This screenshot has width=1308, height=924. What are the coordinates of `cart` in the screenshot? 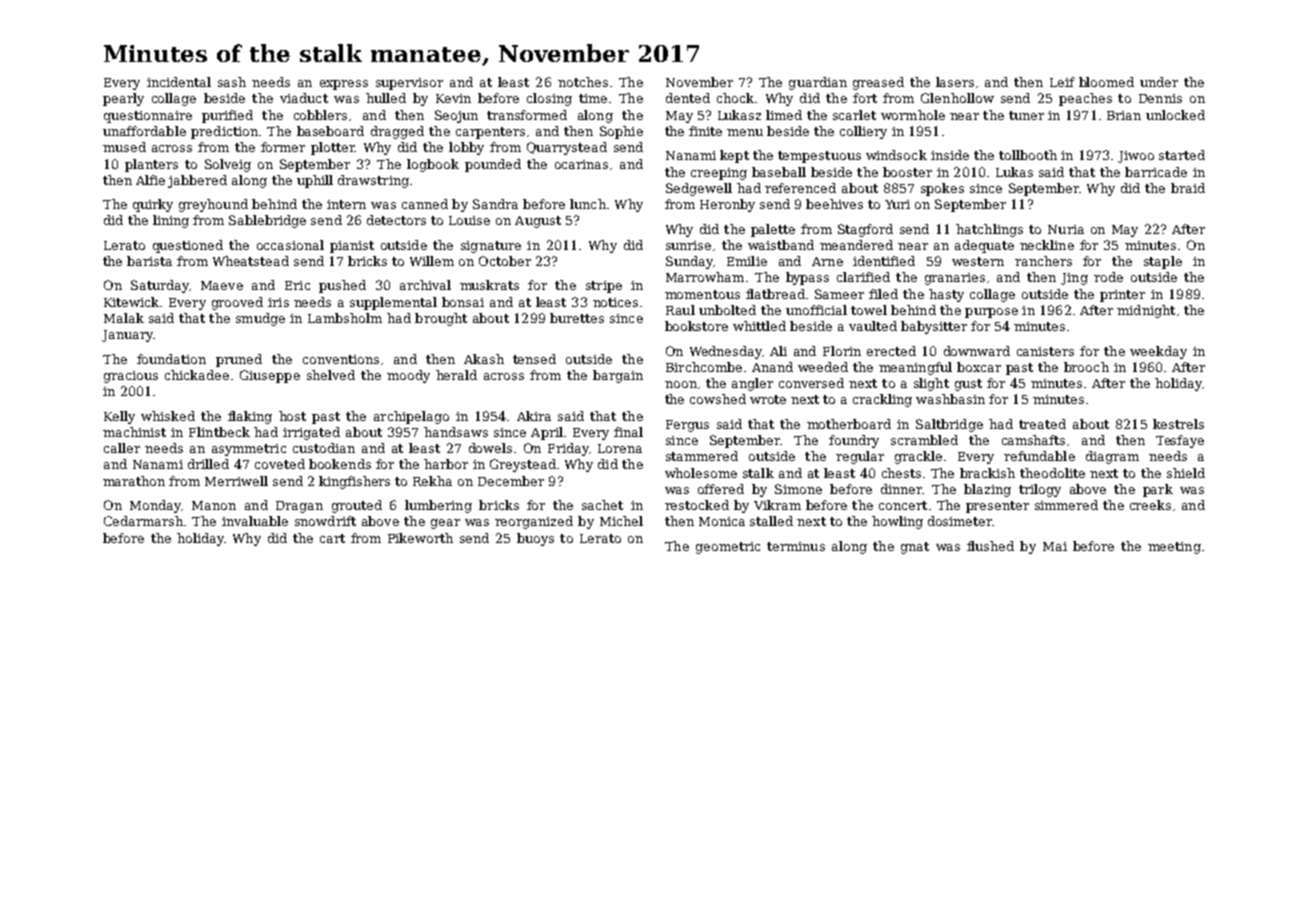 It's located at (332, 538).
